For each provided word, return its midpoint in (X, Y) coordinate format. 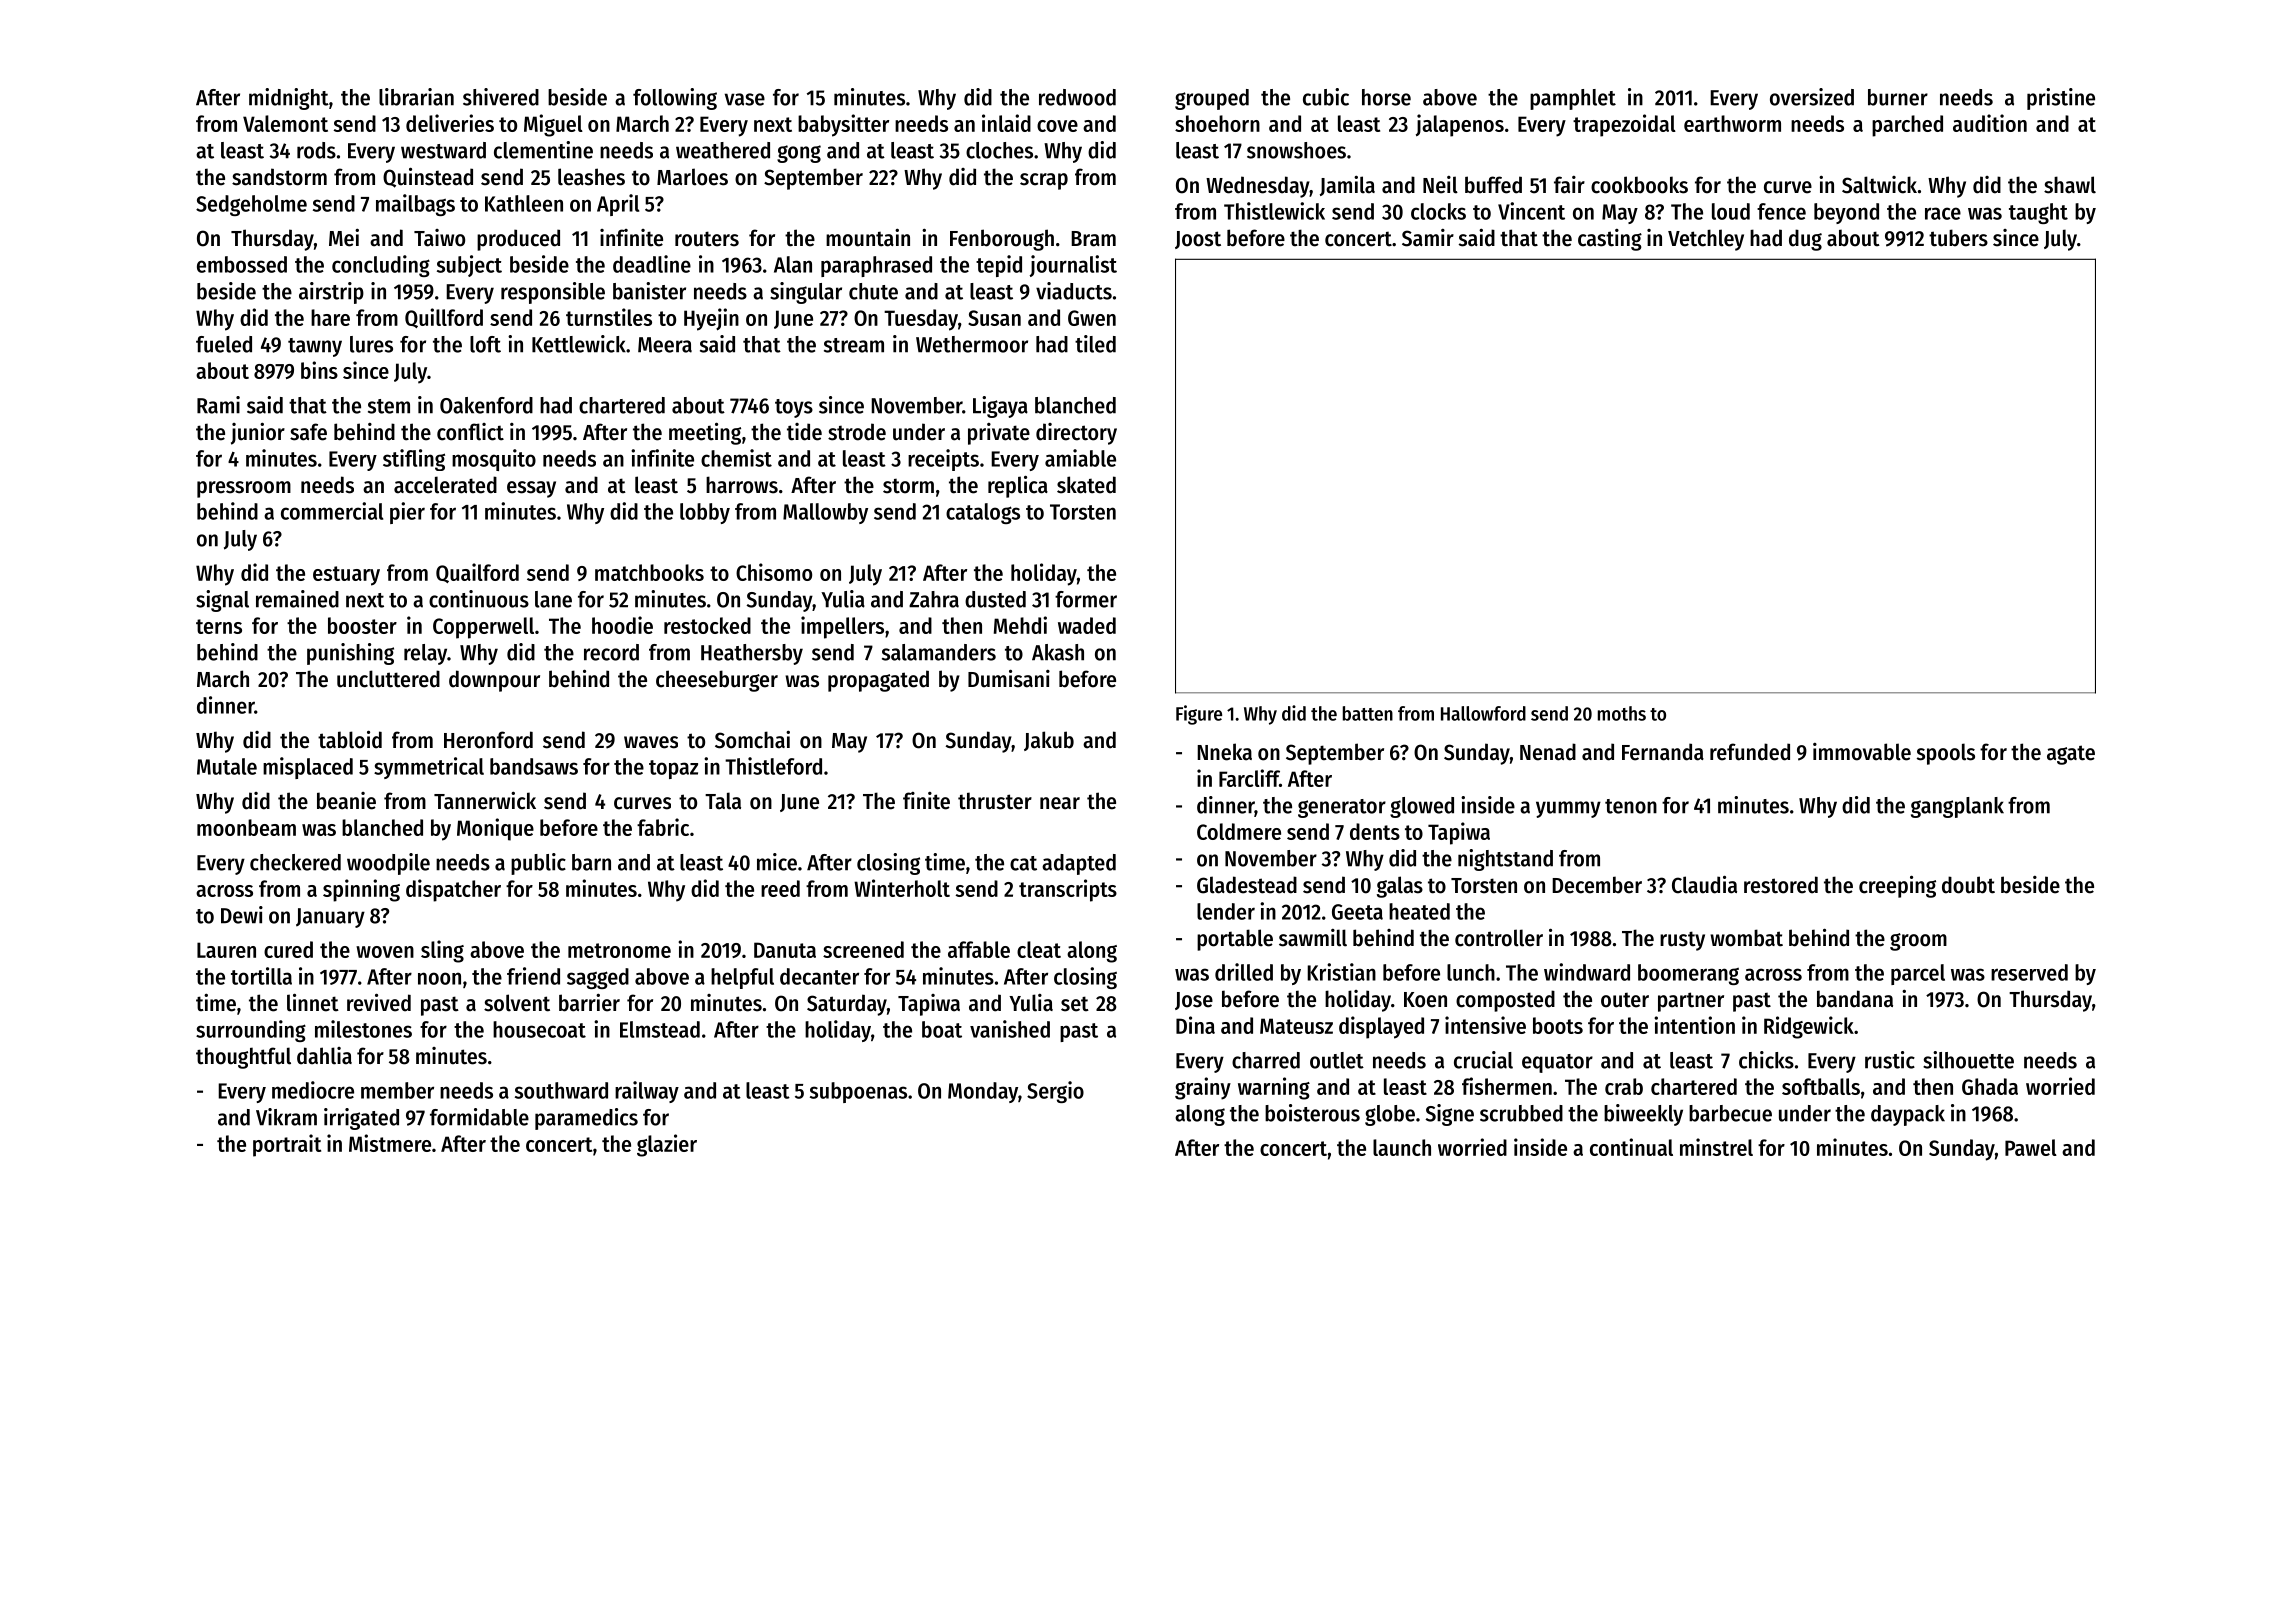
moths (1622, 713)
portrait (287, 1145)
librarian (416, 97)
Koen (1425, 1000)
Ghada (1990, 1086)
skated (1086, 485)
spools (1946, 754)
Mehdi (1020, 625)
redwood (1077, 97)
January (330, 918)
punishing (350, 654)
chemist (736, 458)
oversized (1812, 97)
